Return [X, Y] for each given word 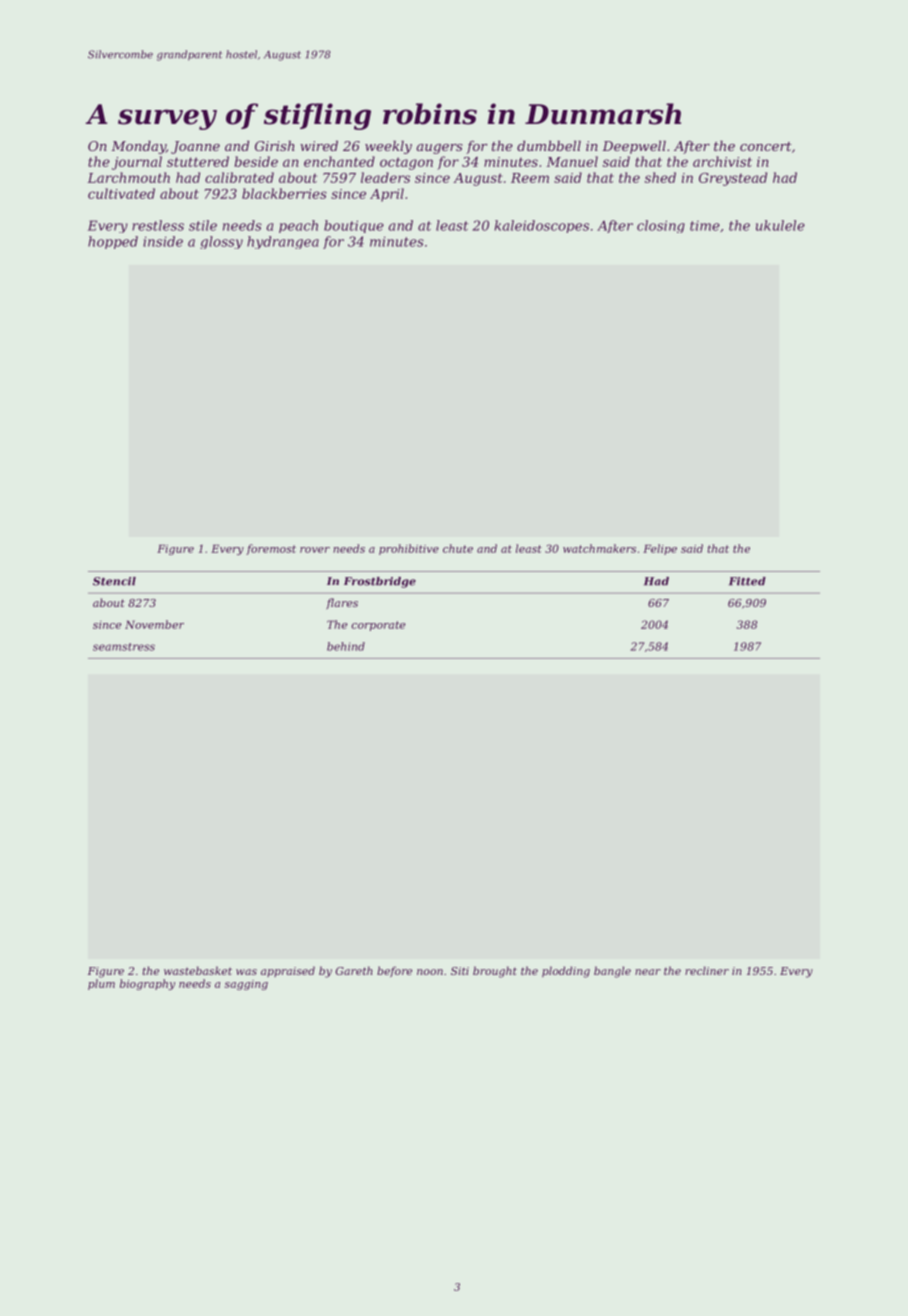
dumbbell [549, 145]
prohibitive [409, 549]
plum [101, 984]
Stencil [114, 581]
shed [660, 177]
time [705, 226]
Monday [138, 147]
